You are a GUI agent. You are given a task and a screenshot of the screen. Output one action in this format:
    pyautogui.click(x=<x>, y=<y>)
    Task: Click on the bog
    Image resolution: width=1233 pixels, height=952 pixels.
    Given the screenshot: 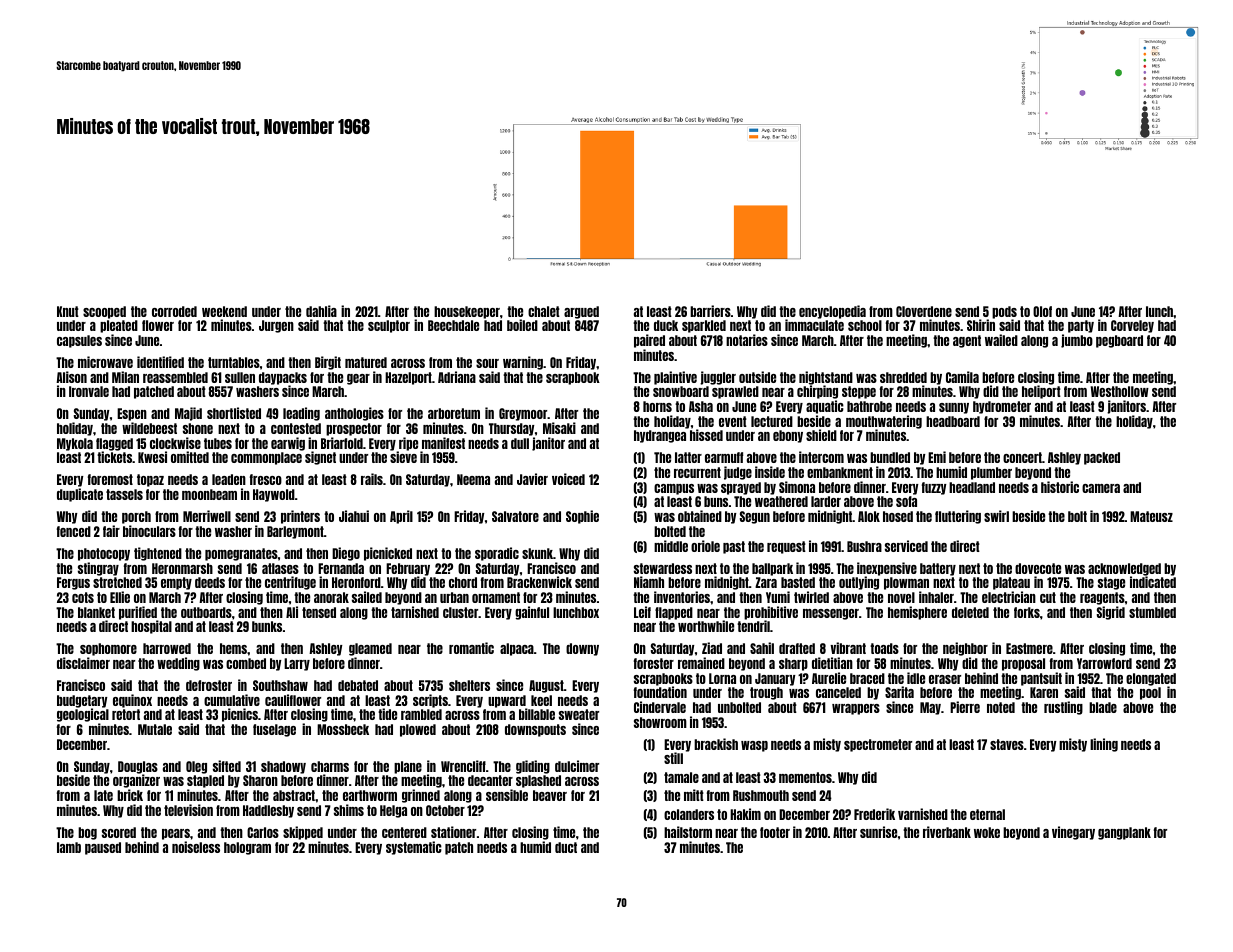 What is the action you would take?
    pyautogui.click(x=87, y=833)
